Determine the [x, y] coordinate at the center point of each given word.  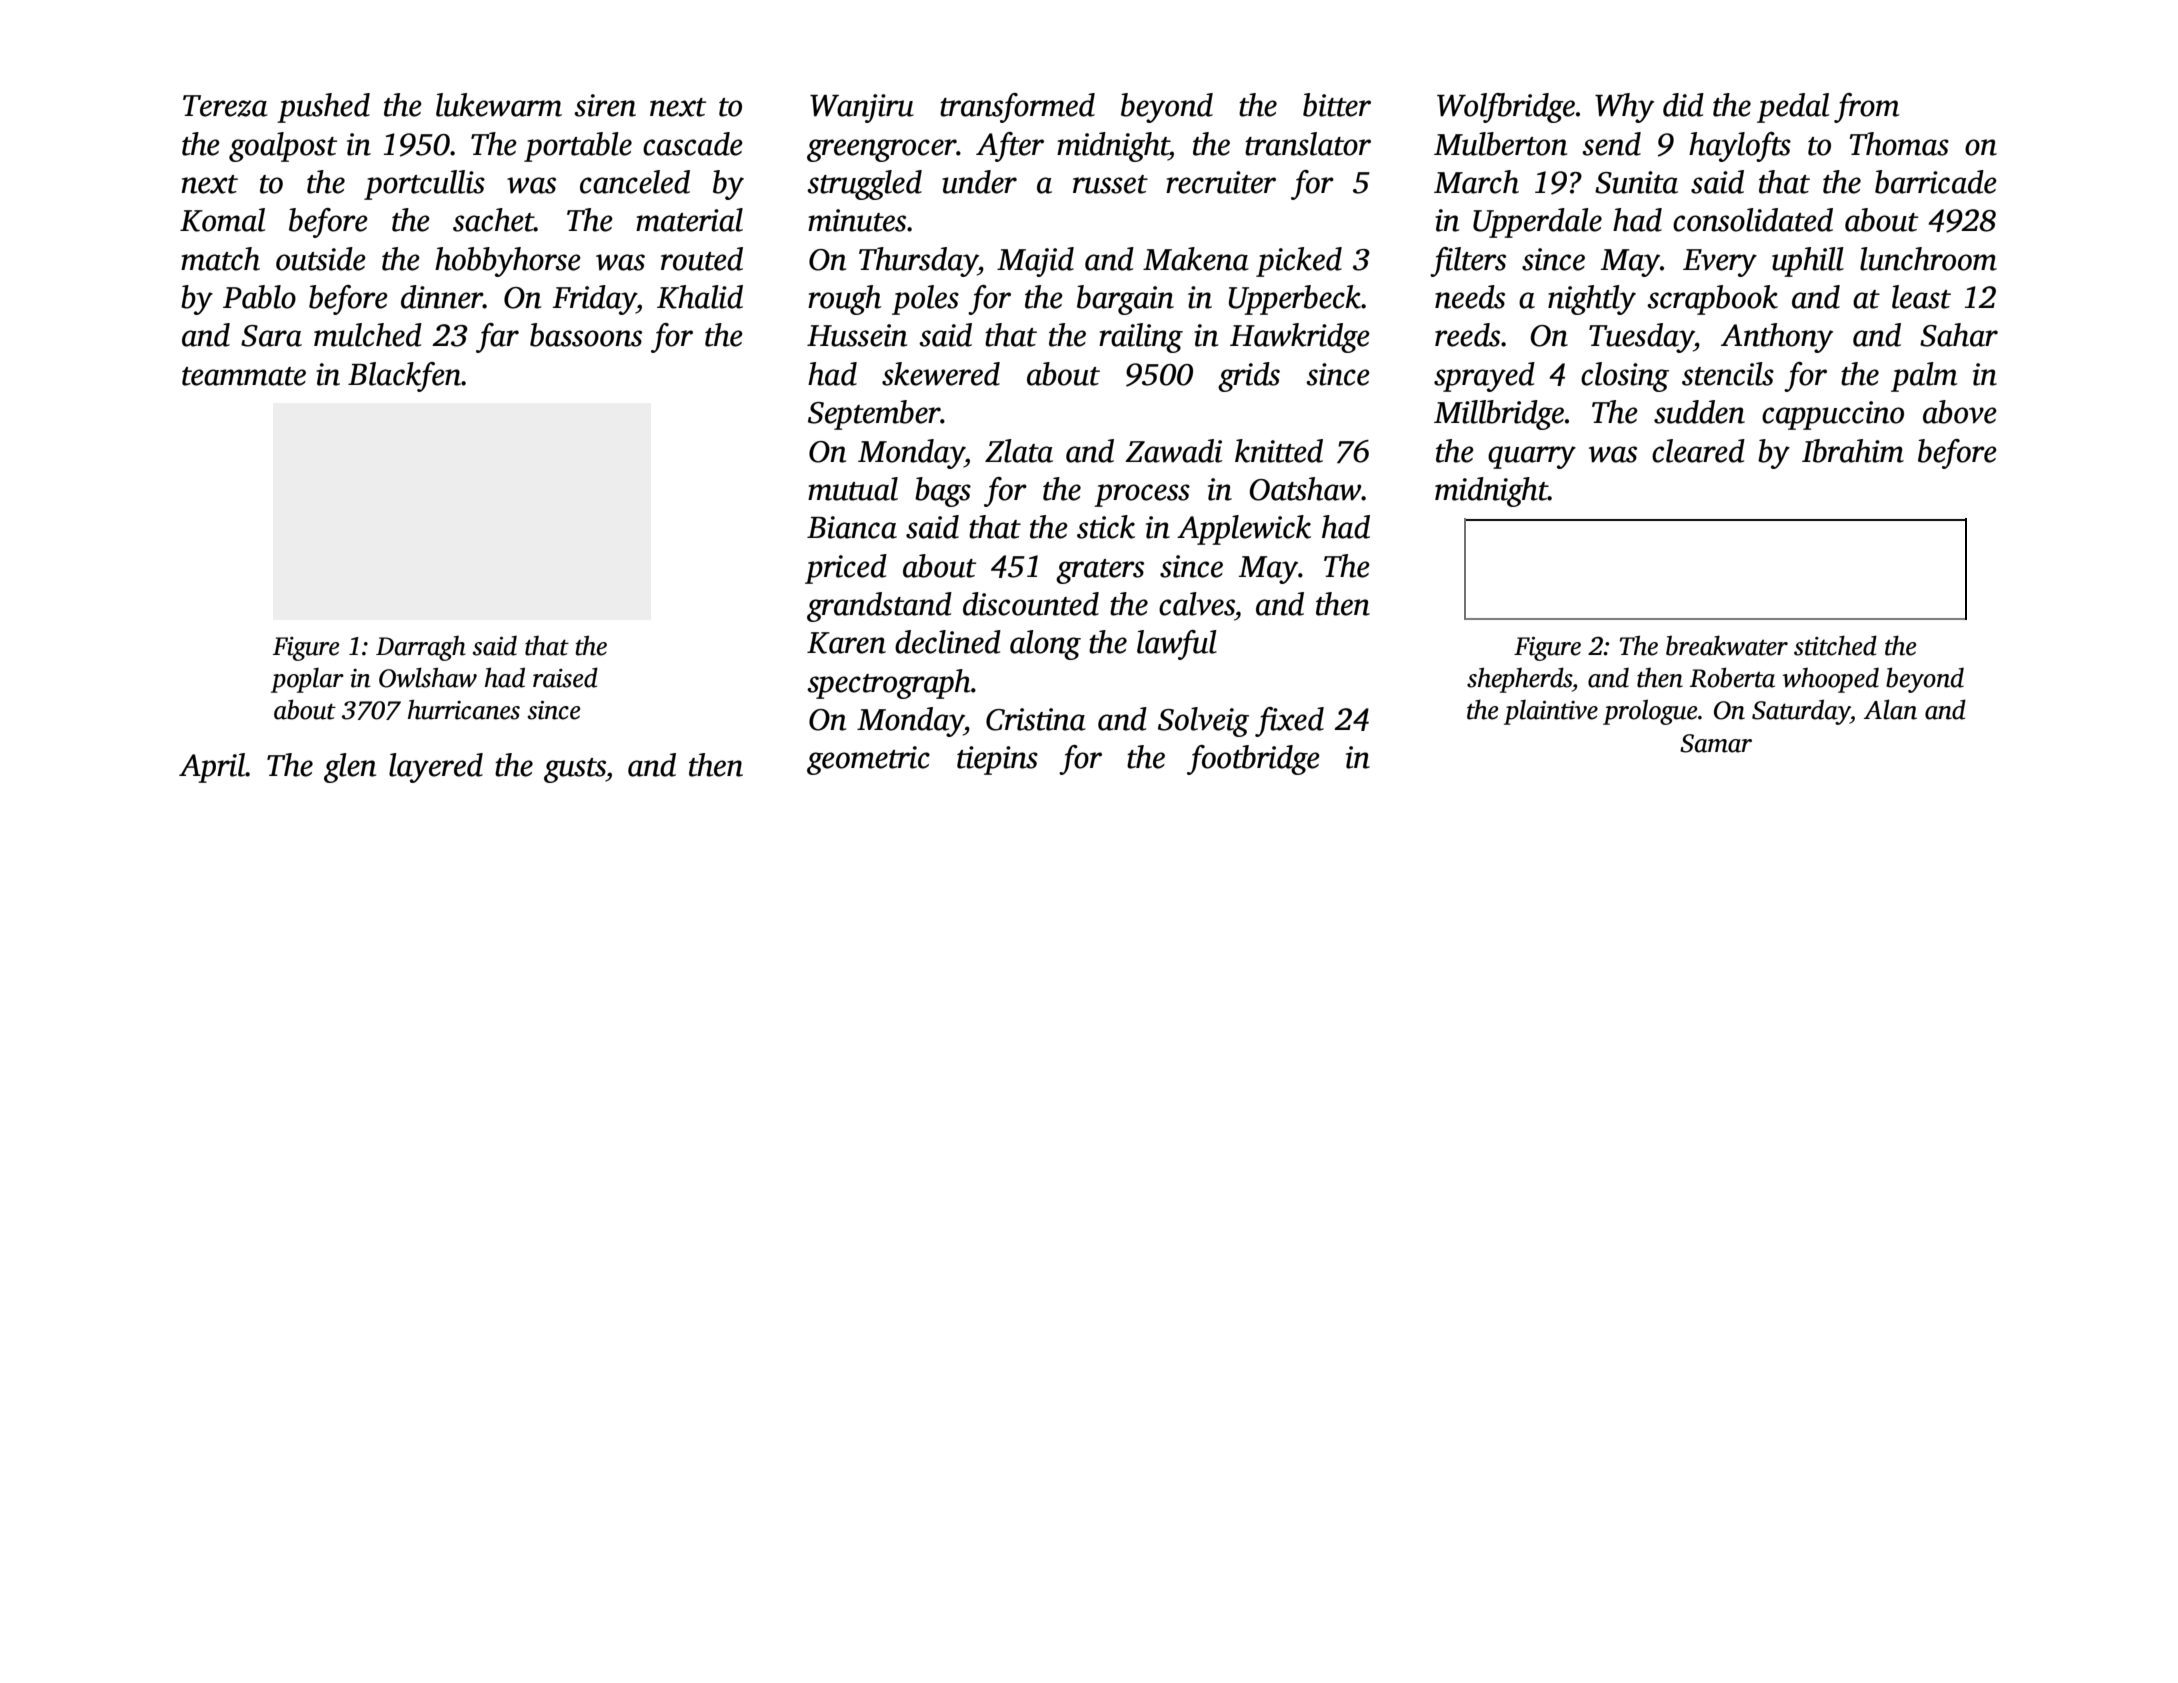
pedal [1793, 108]
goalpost [283, 147]
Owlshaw [428, 677]
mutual [853, 489]
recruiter [1221, 182]
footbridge [1253, 760]
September [874, 415]
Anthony [1777, 338]
